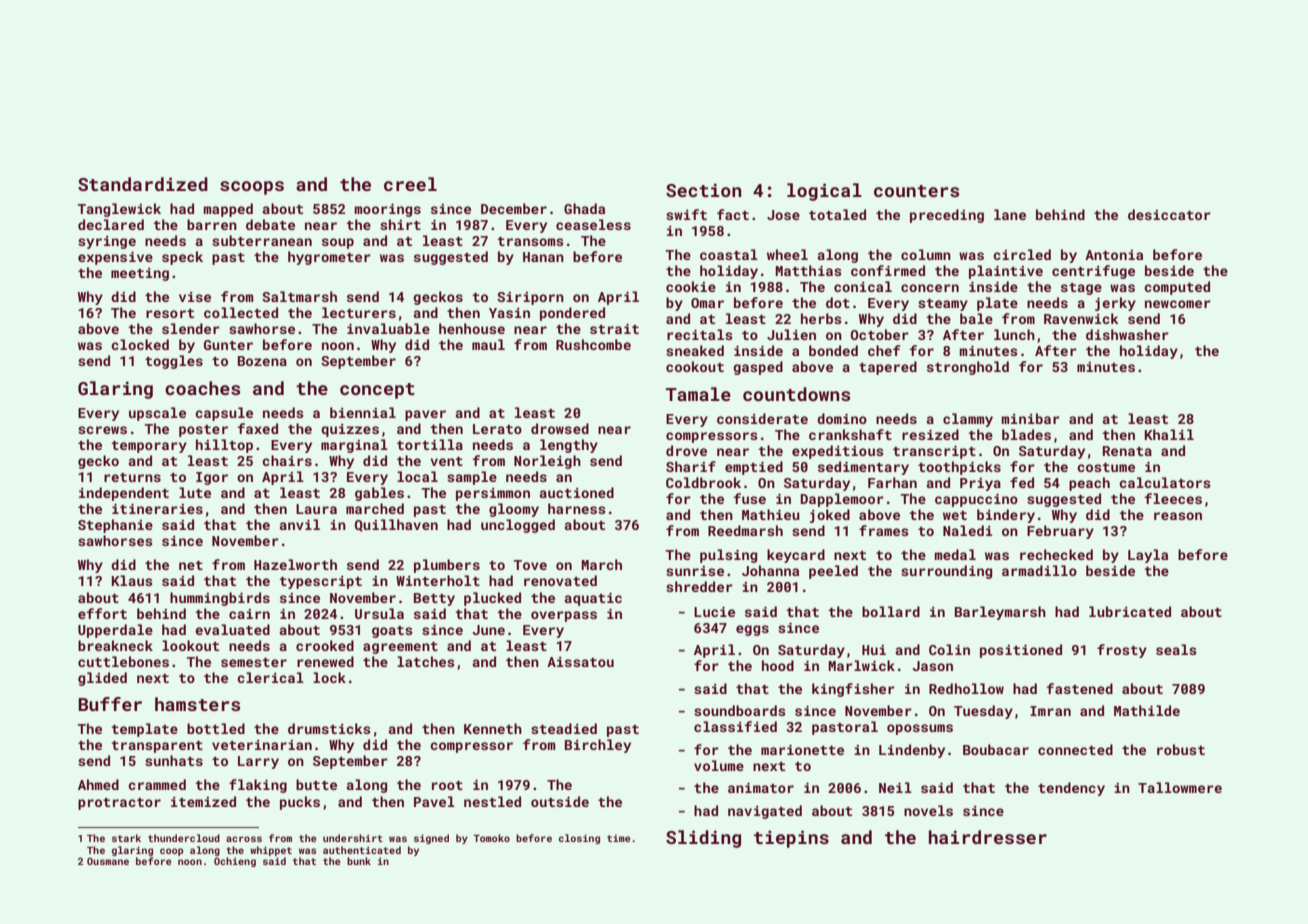 Image resolution: width=1308 pixels, height=924 pixels. Describe the element at coordinates (359, 861) in the document. I see `bunk` at that location.
